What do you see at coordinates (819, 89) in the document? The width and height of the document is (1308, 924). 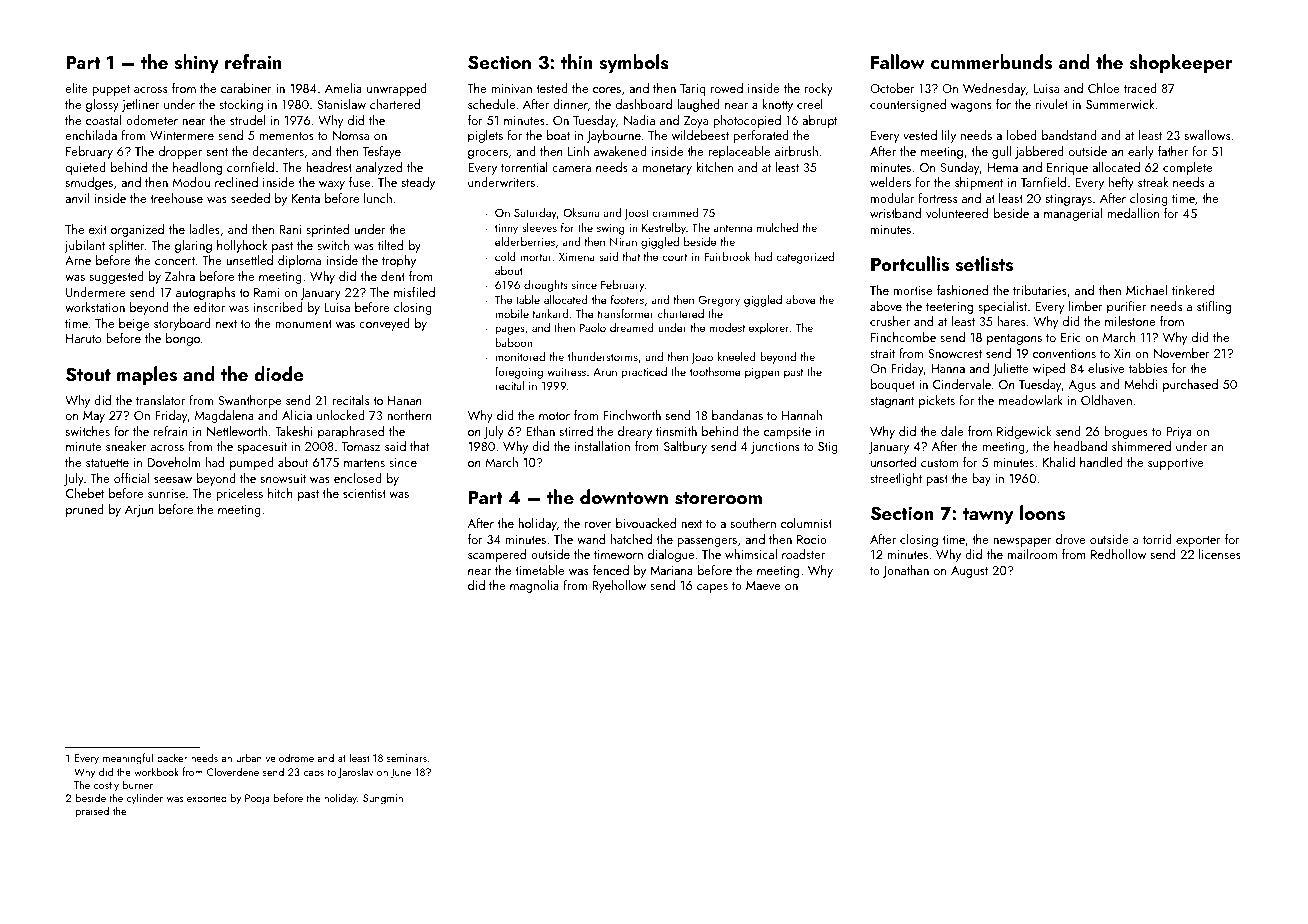 I see `rocky` at bounding box center [819, 89].
